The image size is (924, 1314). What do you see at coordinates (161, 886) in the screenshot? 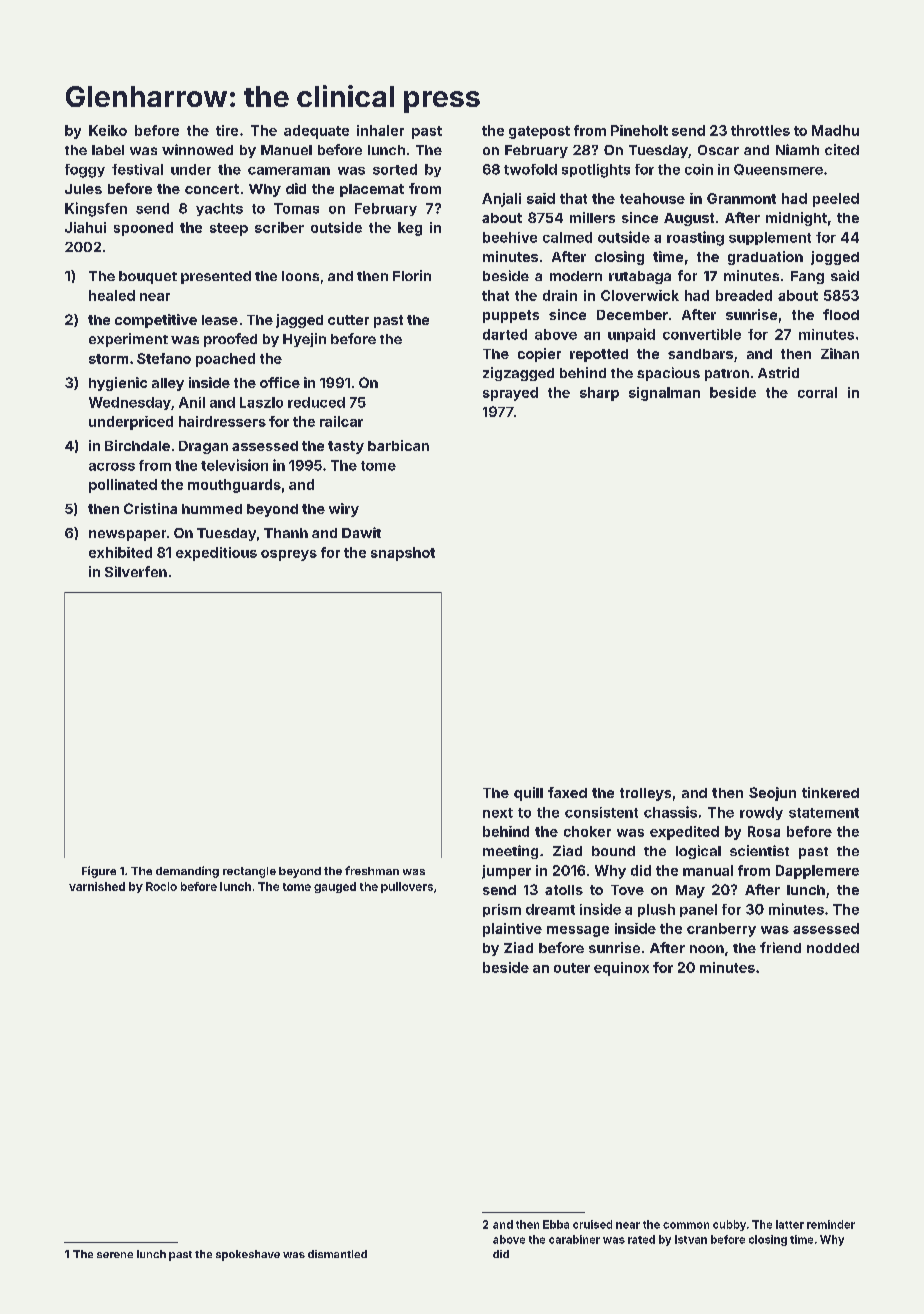
I see `Rocio` at bounding box center [161, 886].
